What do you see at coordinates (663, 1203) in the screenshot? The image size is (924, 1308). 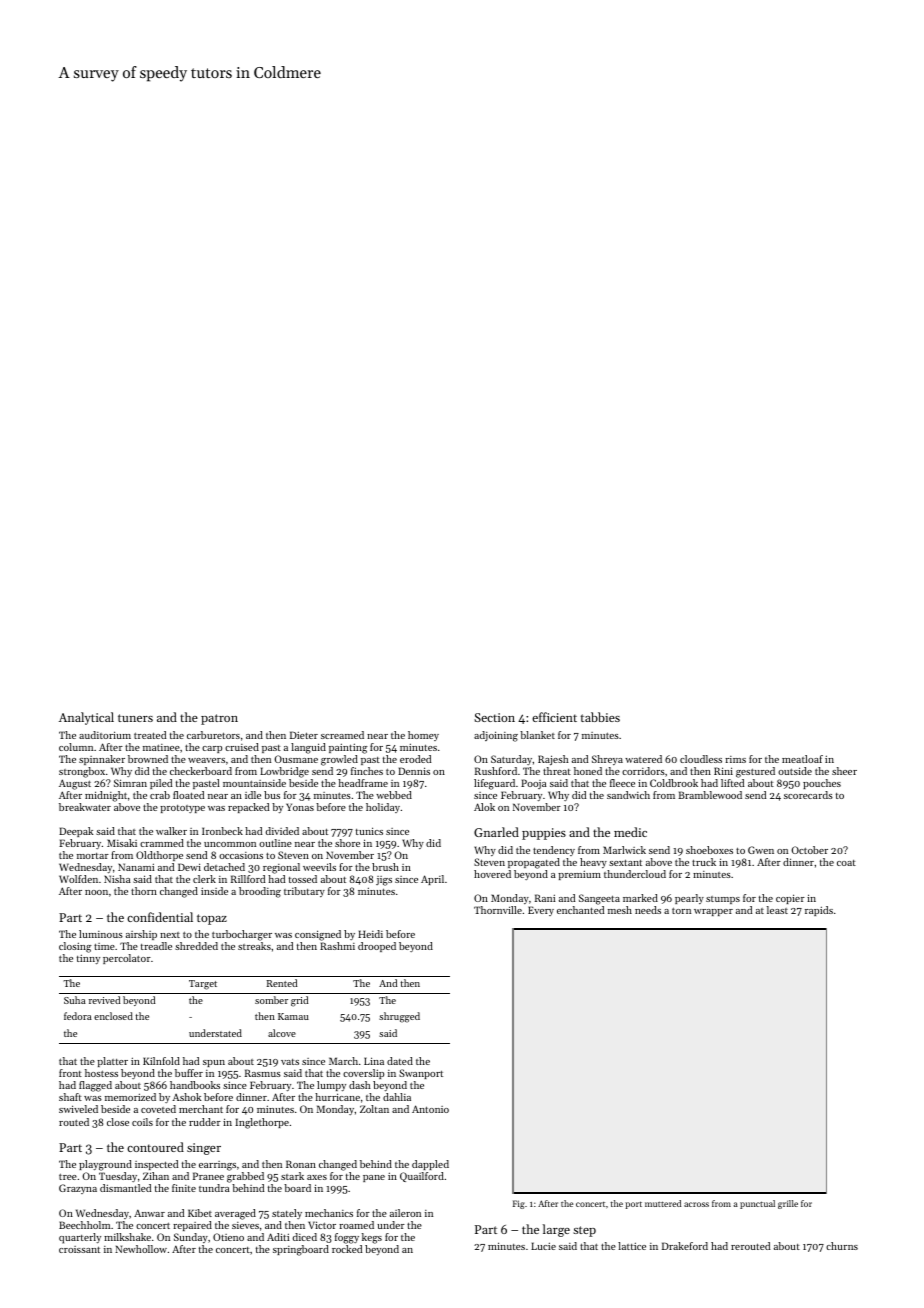 I see `muttered` at bounding box center [663, 1203].
